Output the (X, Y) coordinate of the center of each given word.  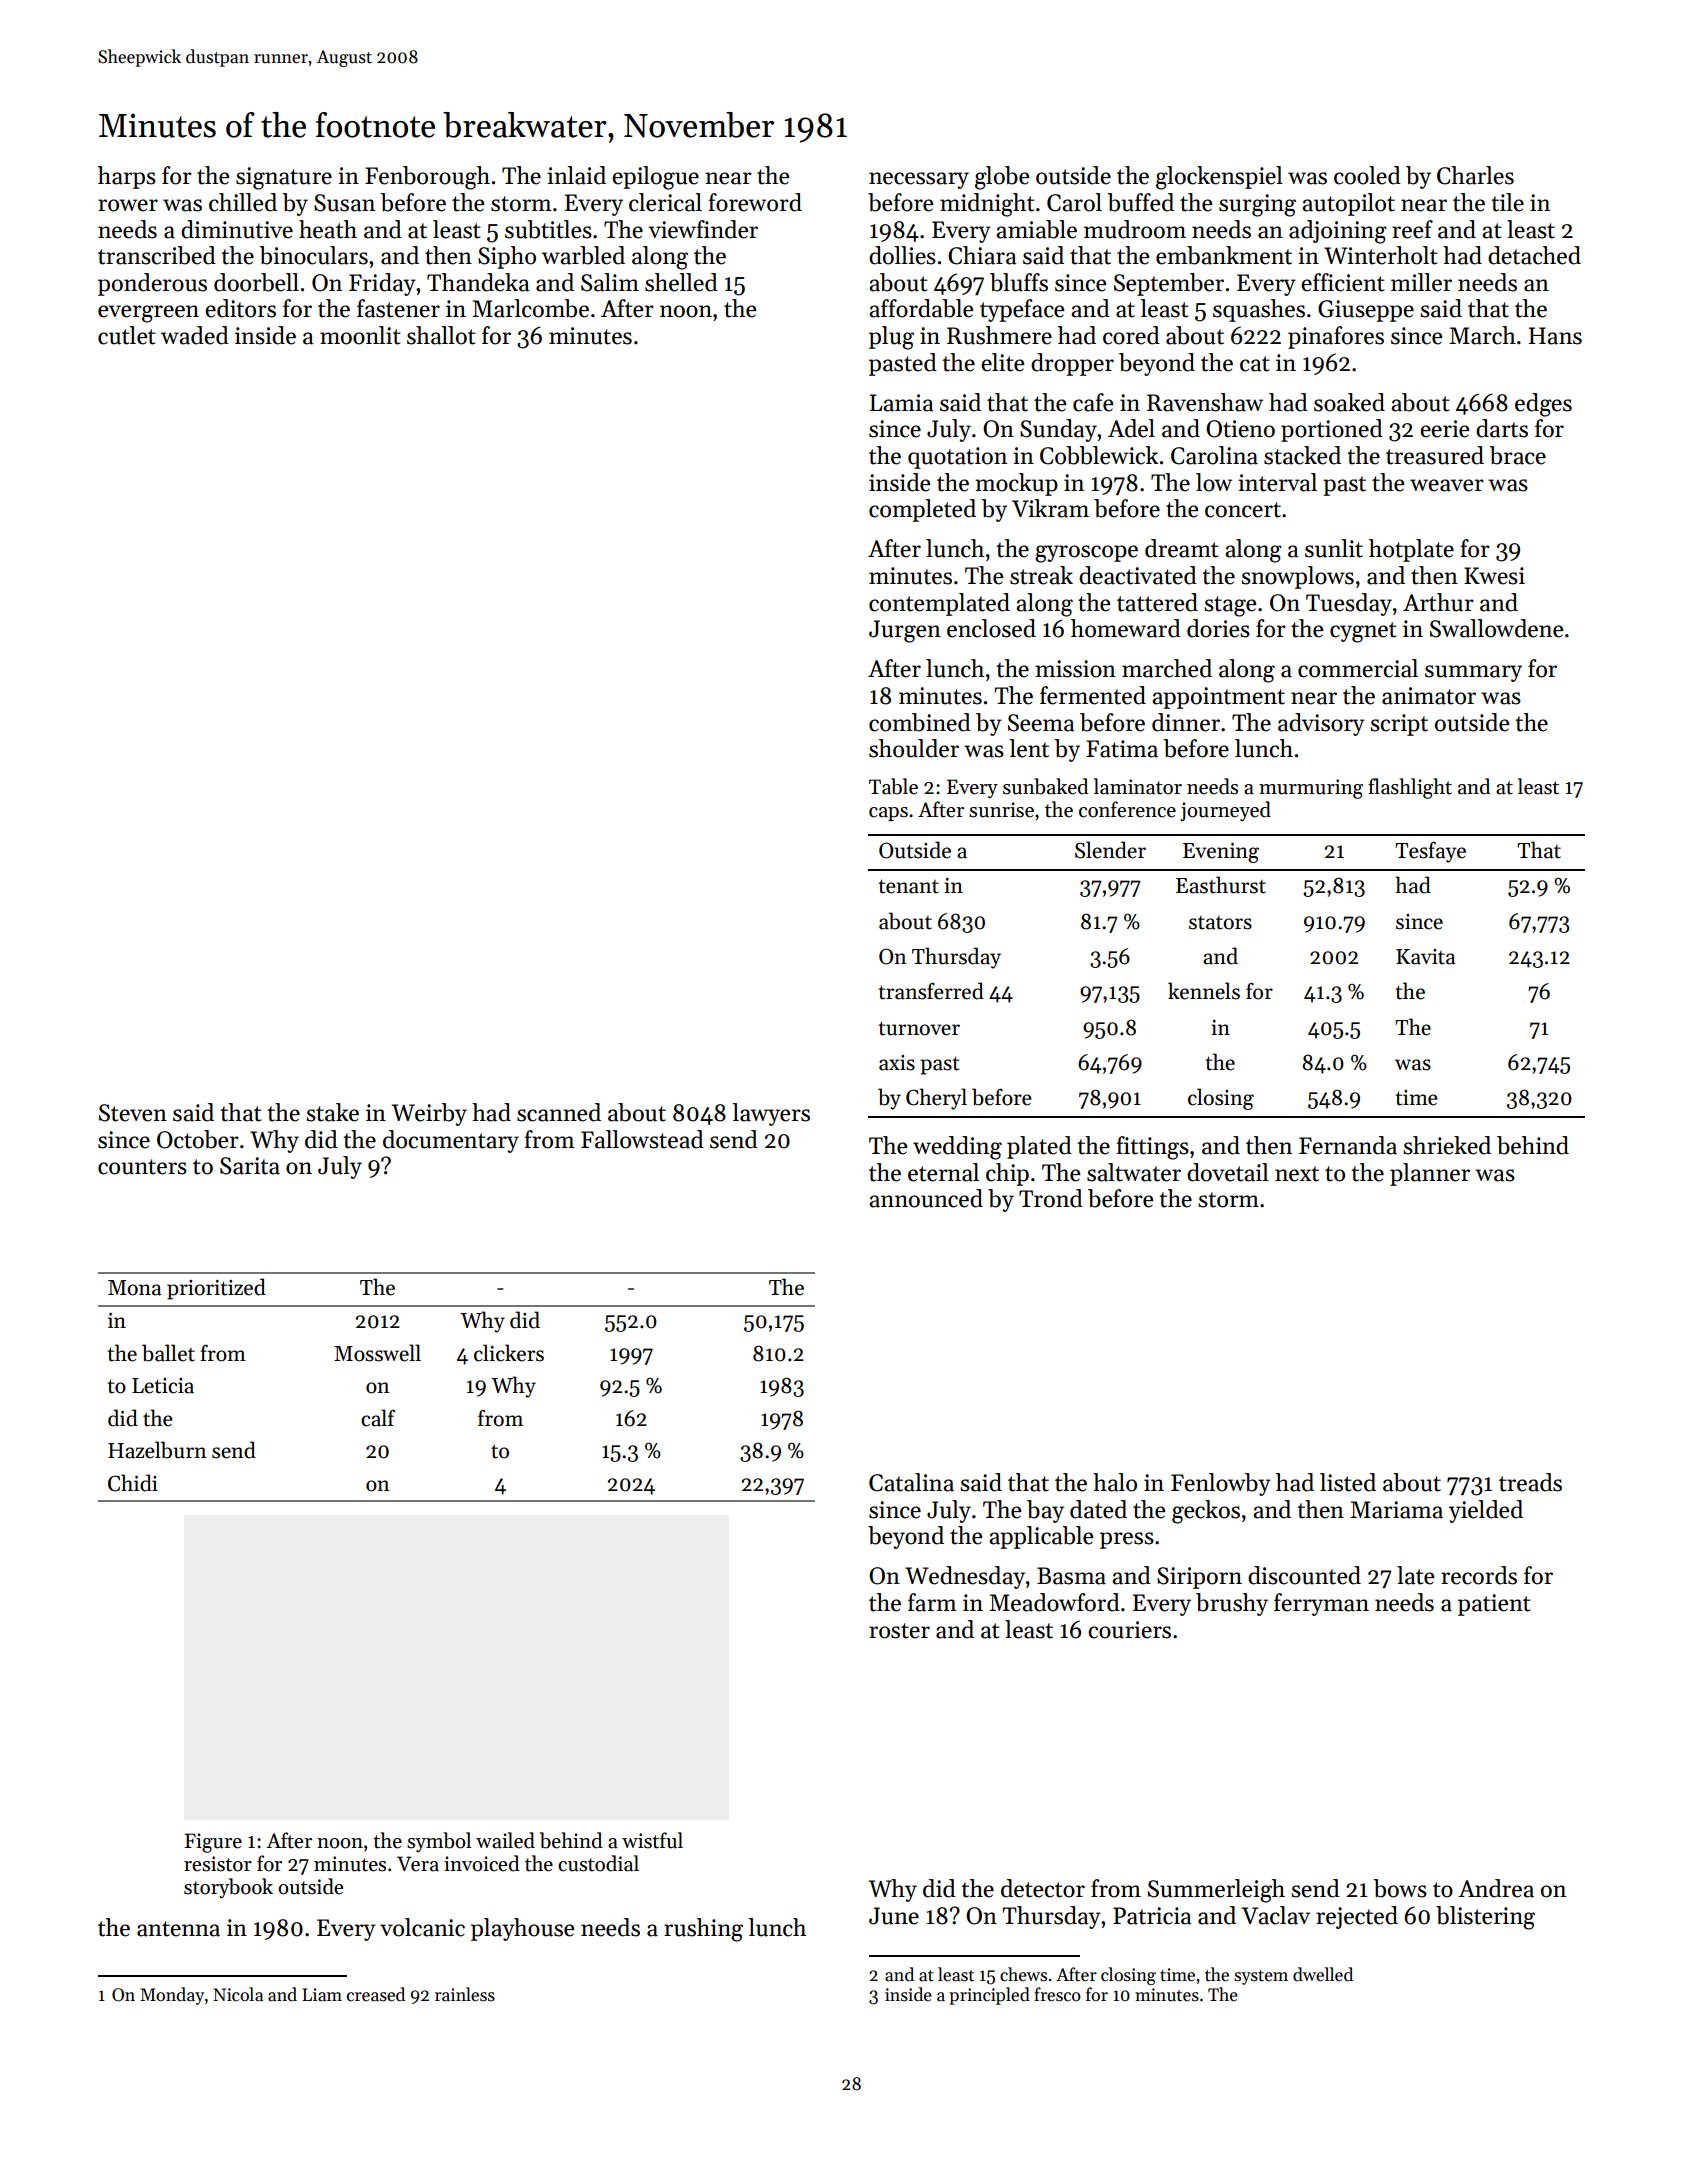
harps (127, 177)
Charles (1475, 175)
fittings (1152, 1148)
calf (378, 1418)
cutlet (127, 335)
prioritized (216, 1289)
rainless (465, 1994)
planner (1430, 1174)
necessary (919, 180)
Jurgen (905, 631)
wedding (957, 1148)
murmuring (1311, 789)
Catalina (911, 1482)
